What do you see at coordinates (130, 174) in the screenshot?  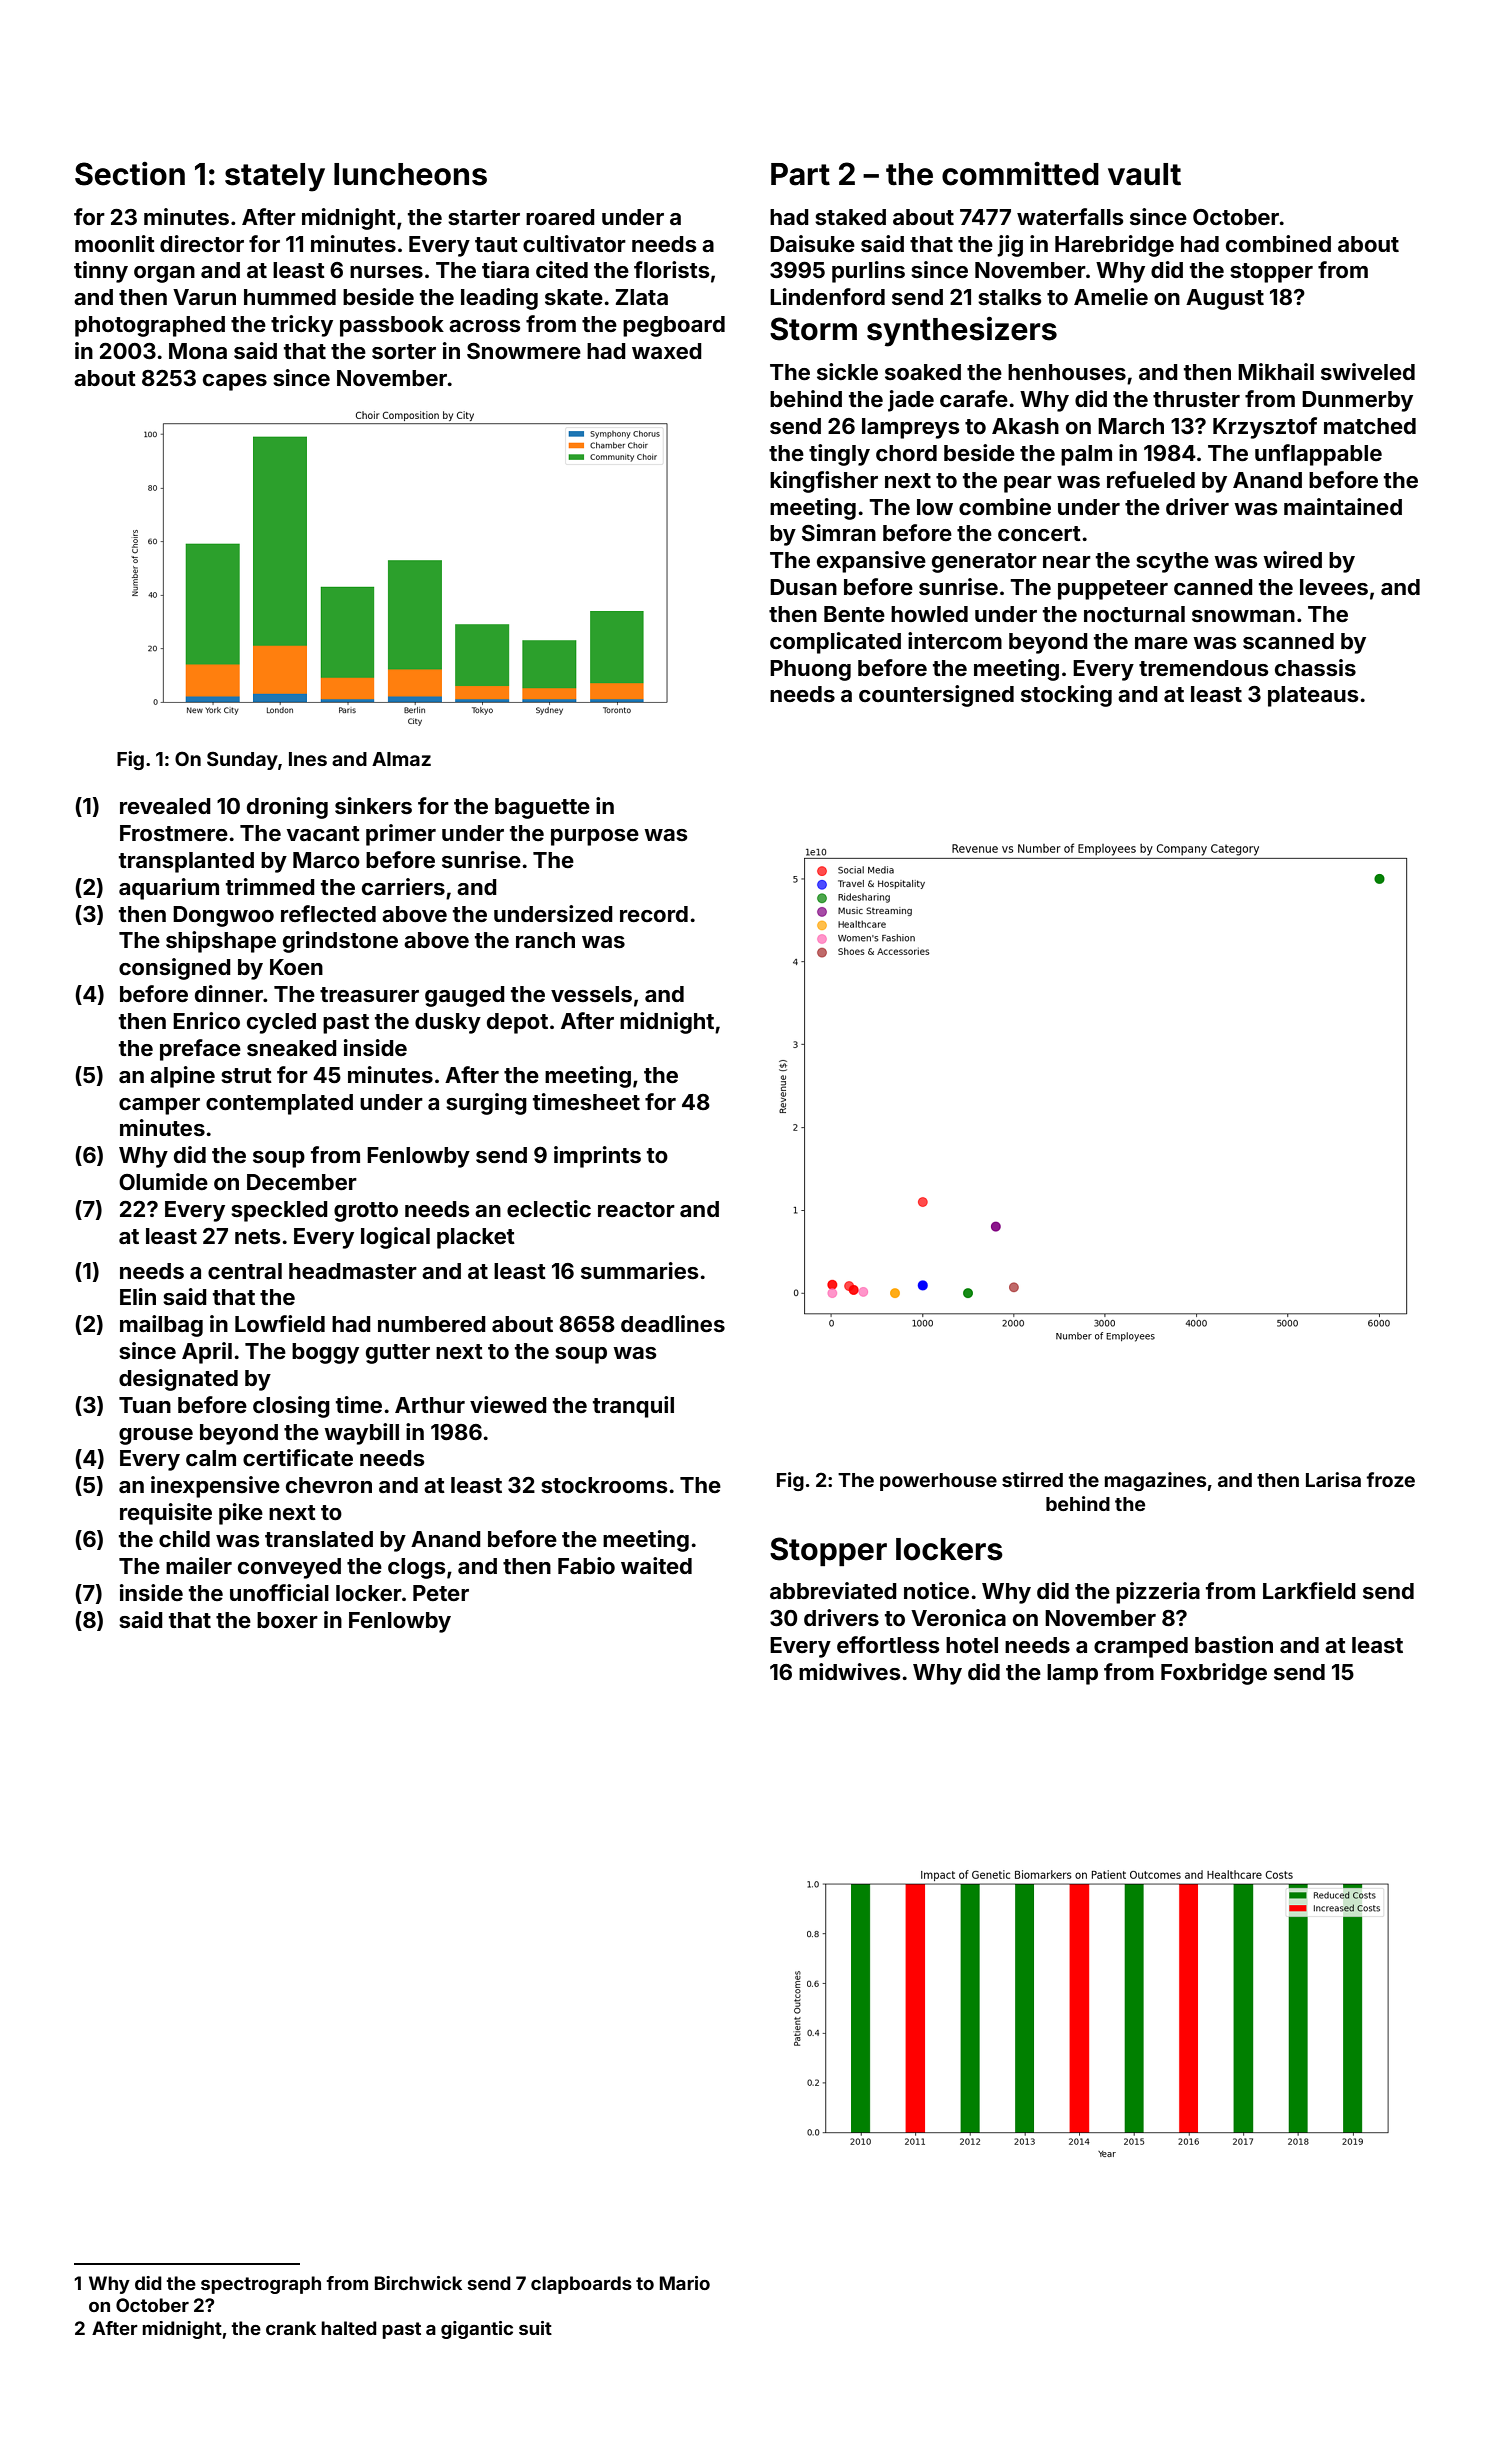 I see `Section` at bounding box center [130, 174].
